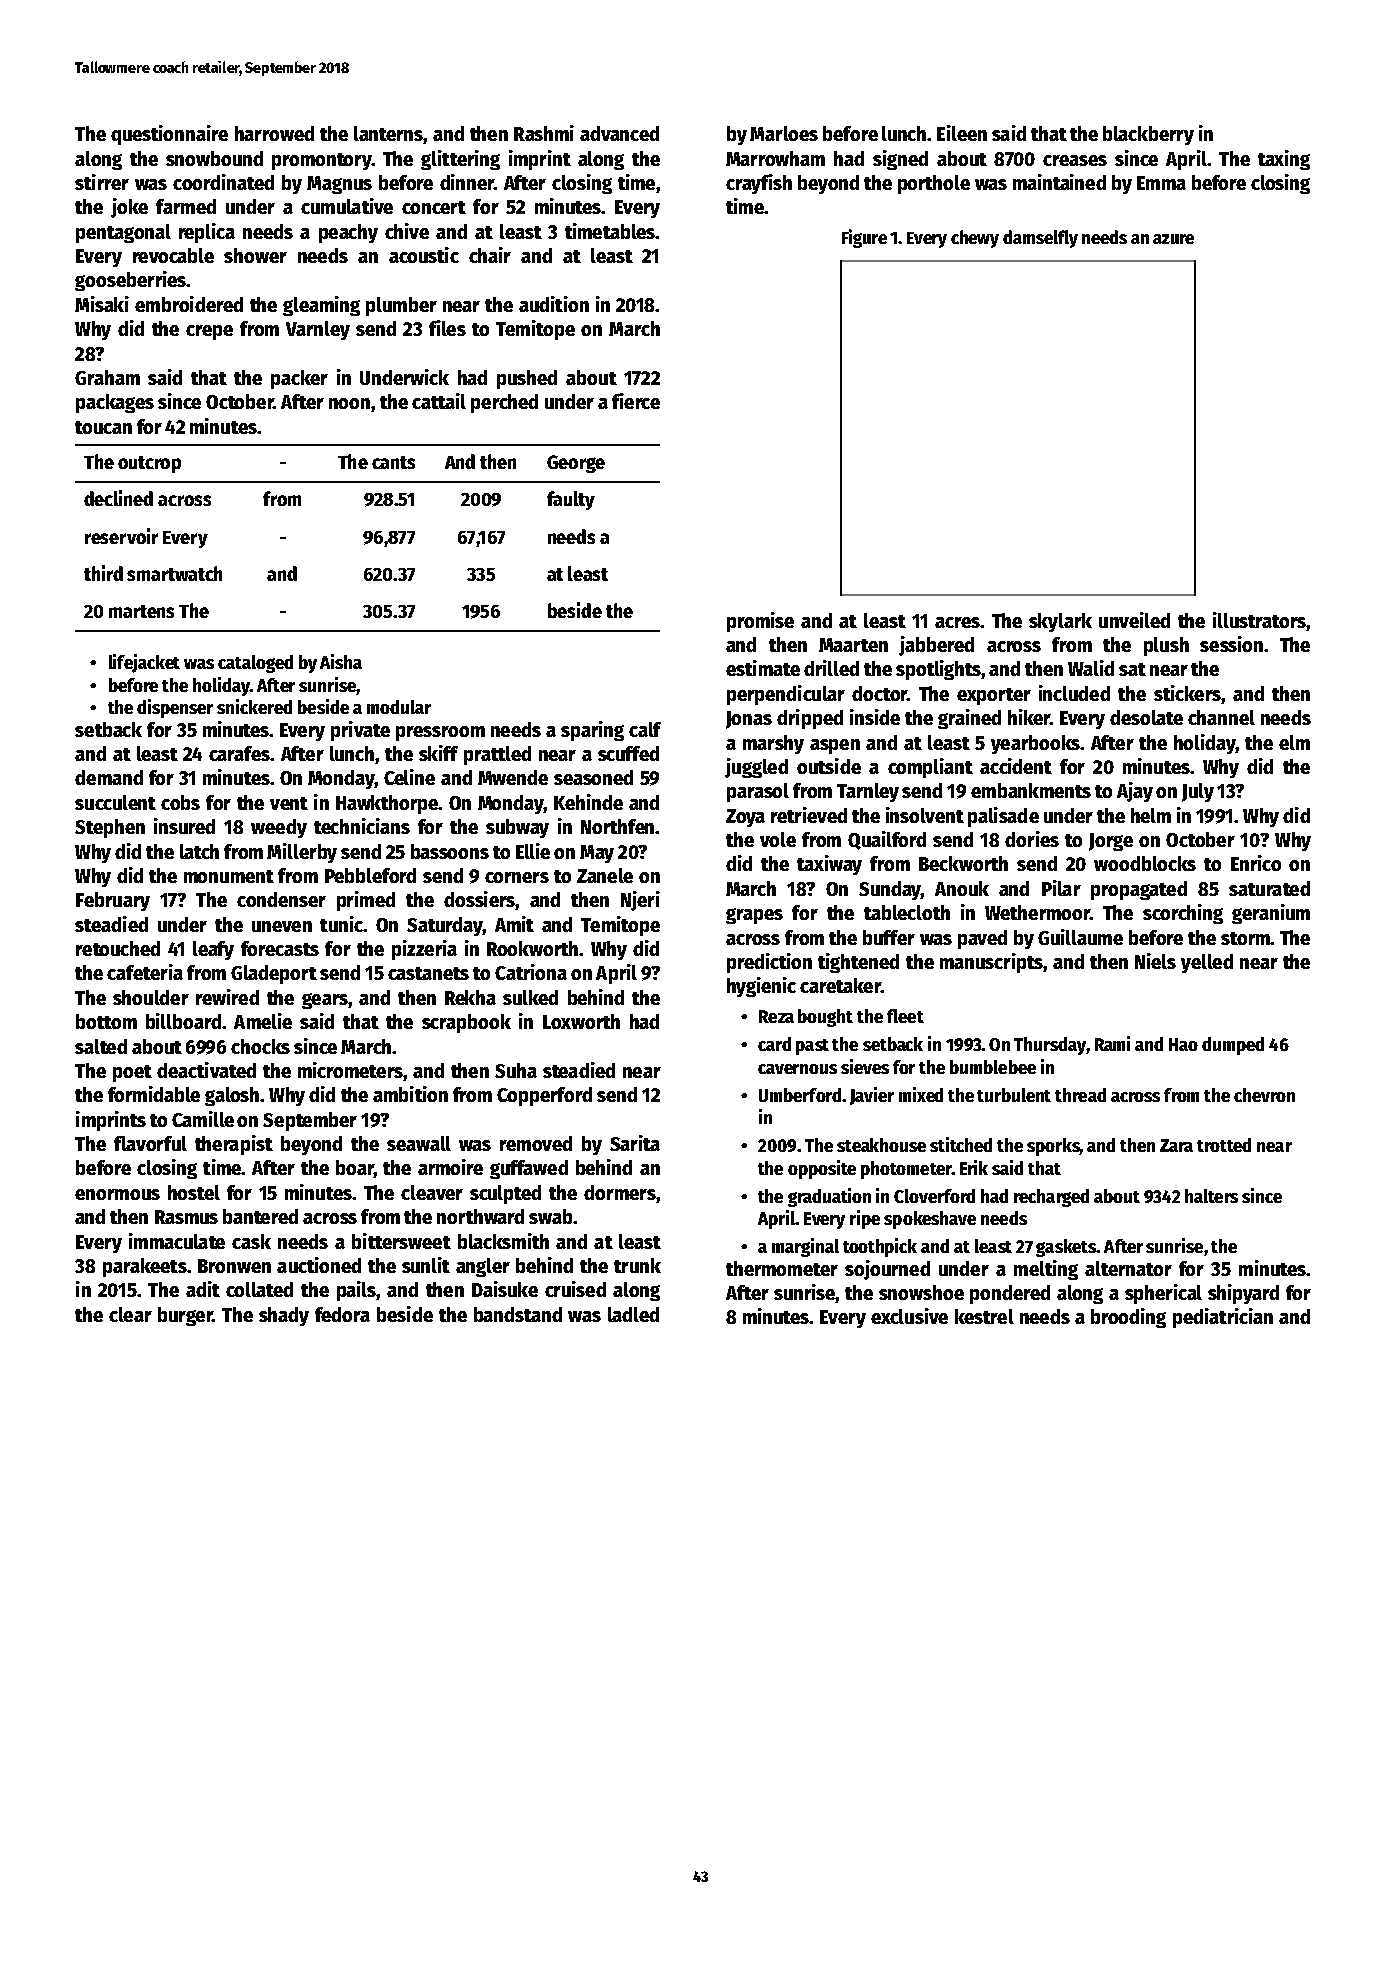 This image has height=1969, width=1386. Describe the element at coordinates (1233, 1046) in the image. I see `dumped` at that location.
